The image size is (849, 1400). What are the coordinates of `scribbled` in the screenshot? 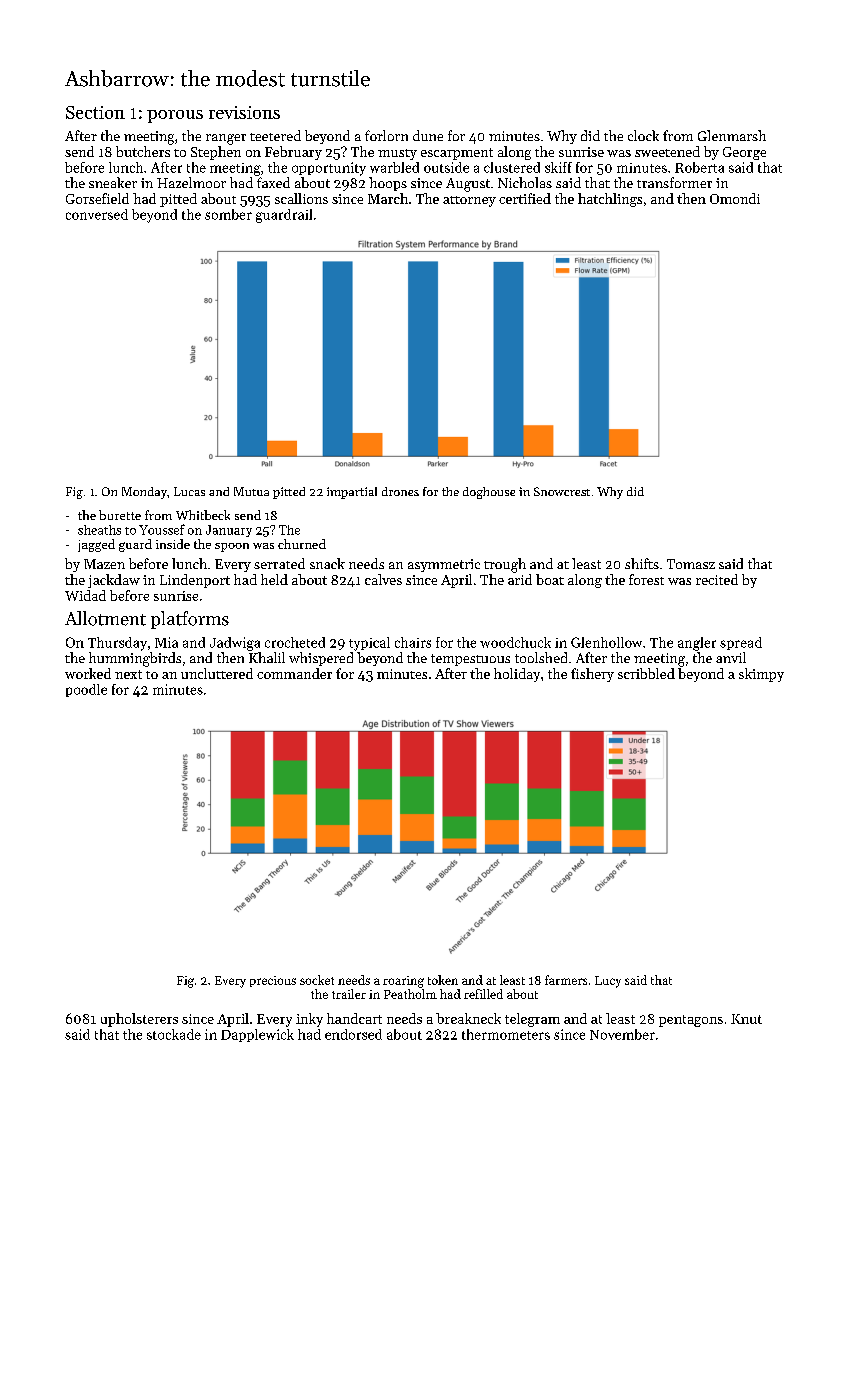 It's located at (646, 673).
